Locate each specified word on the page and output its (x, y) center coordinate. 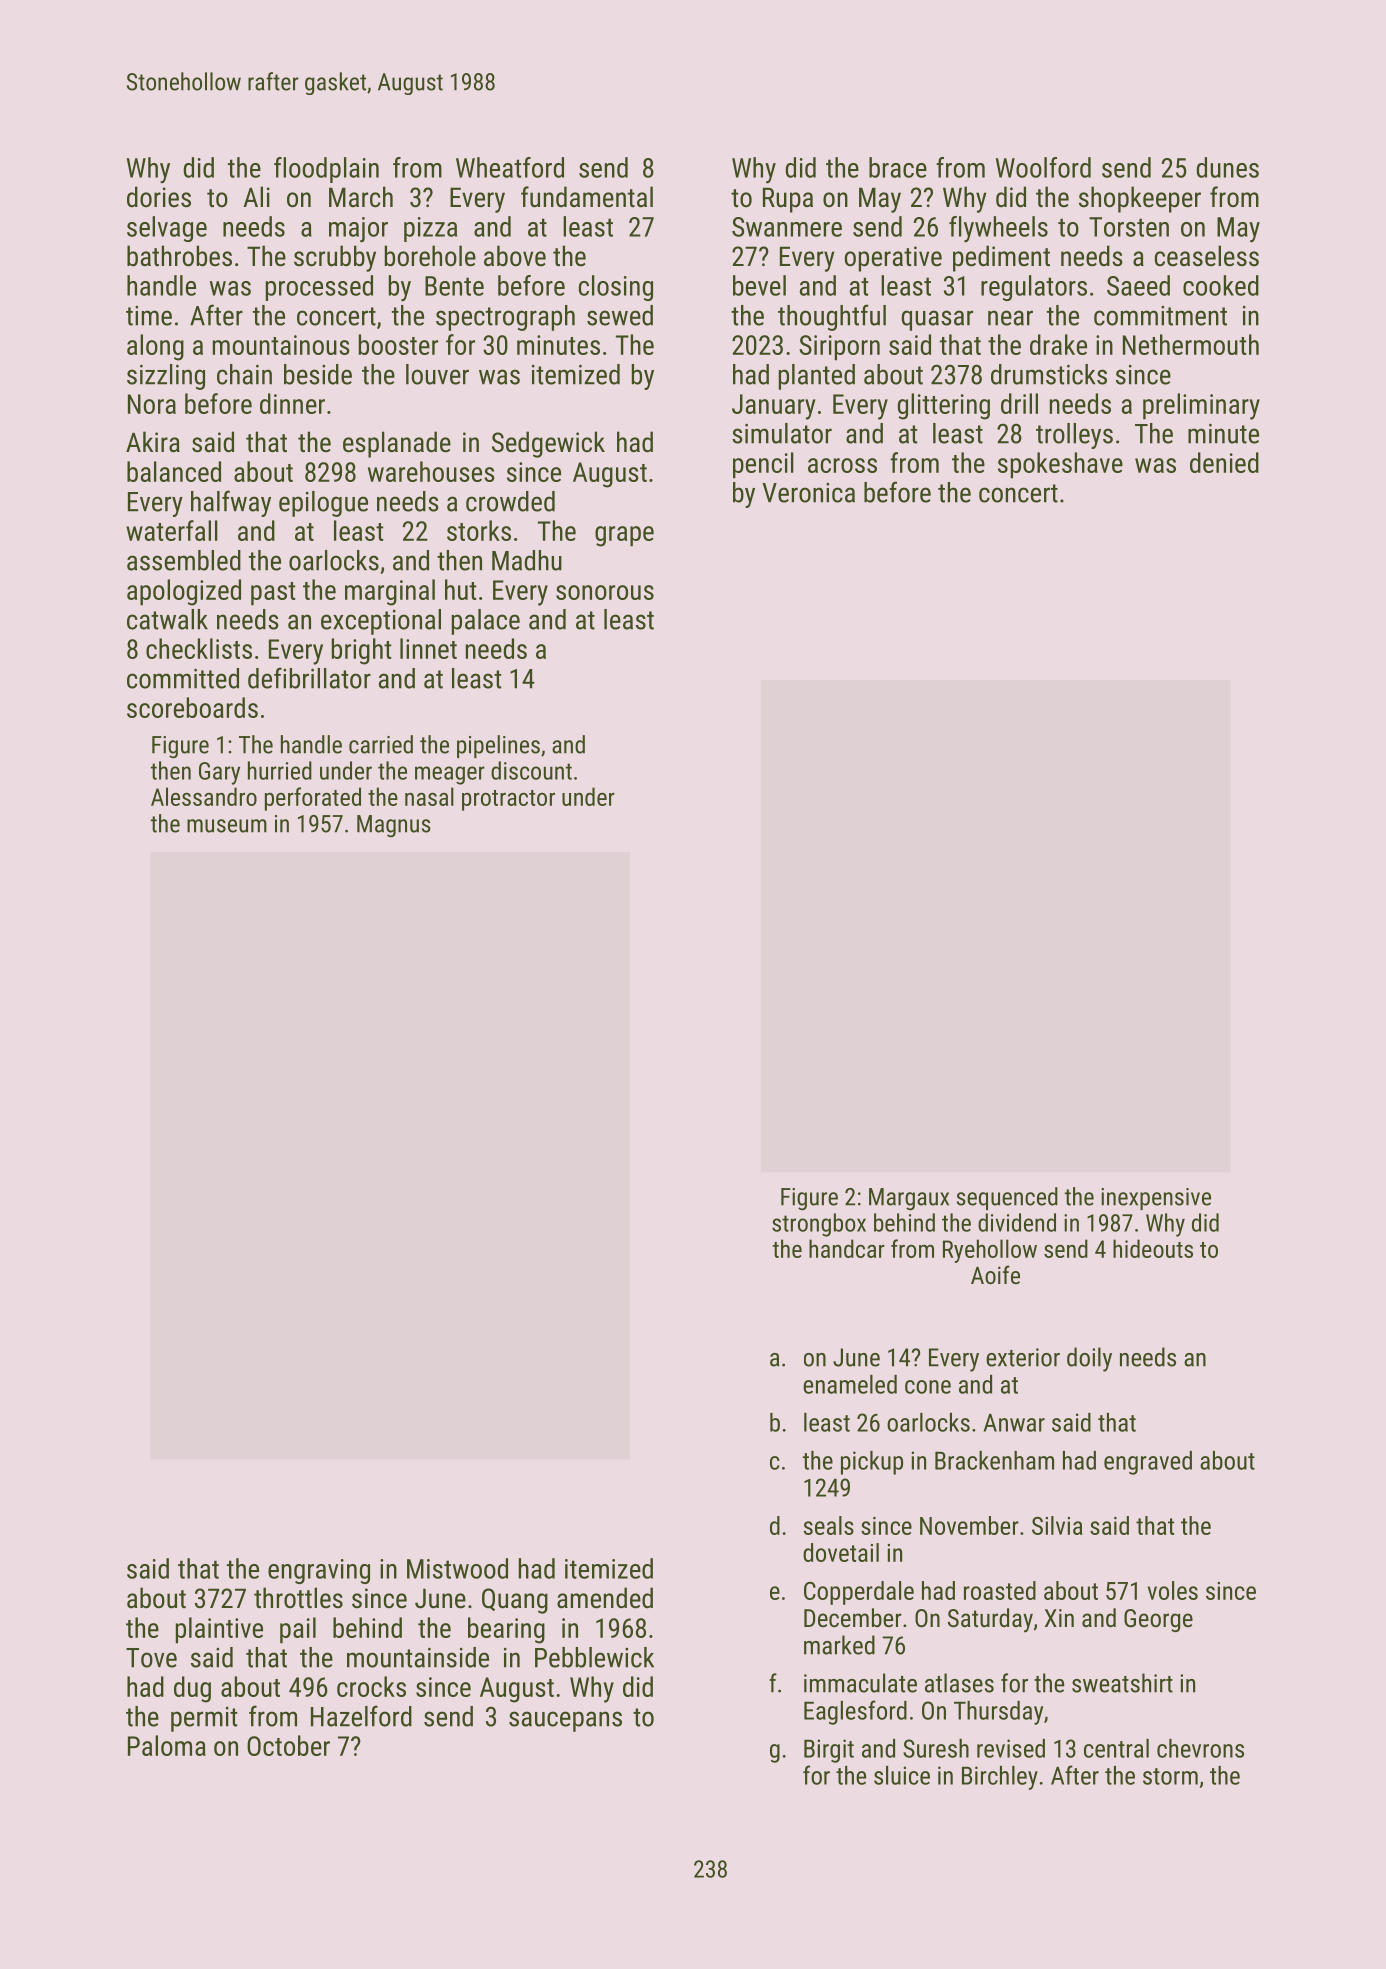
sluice (902, 1775)
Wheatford (510, 167)
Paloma (167, 1745)
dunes (1227, 167)
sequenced (1007, 1198)
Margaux (909, 1199)
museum (227, 826)
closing (616, 288)
